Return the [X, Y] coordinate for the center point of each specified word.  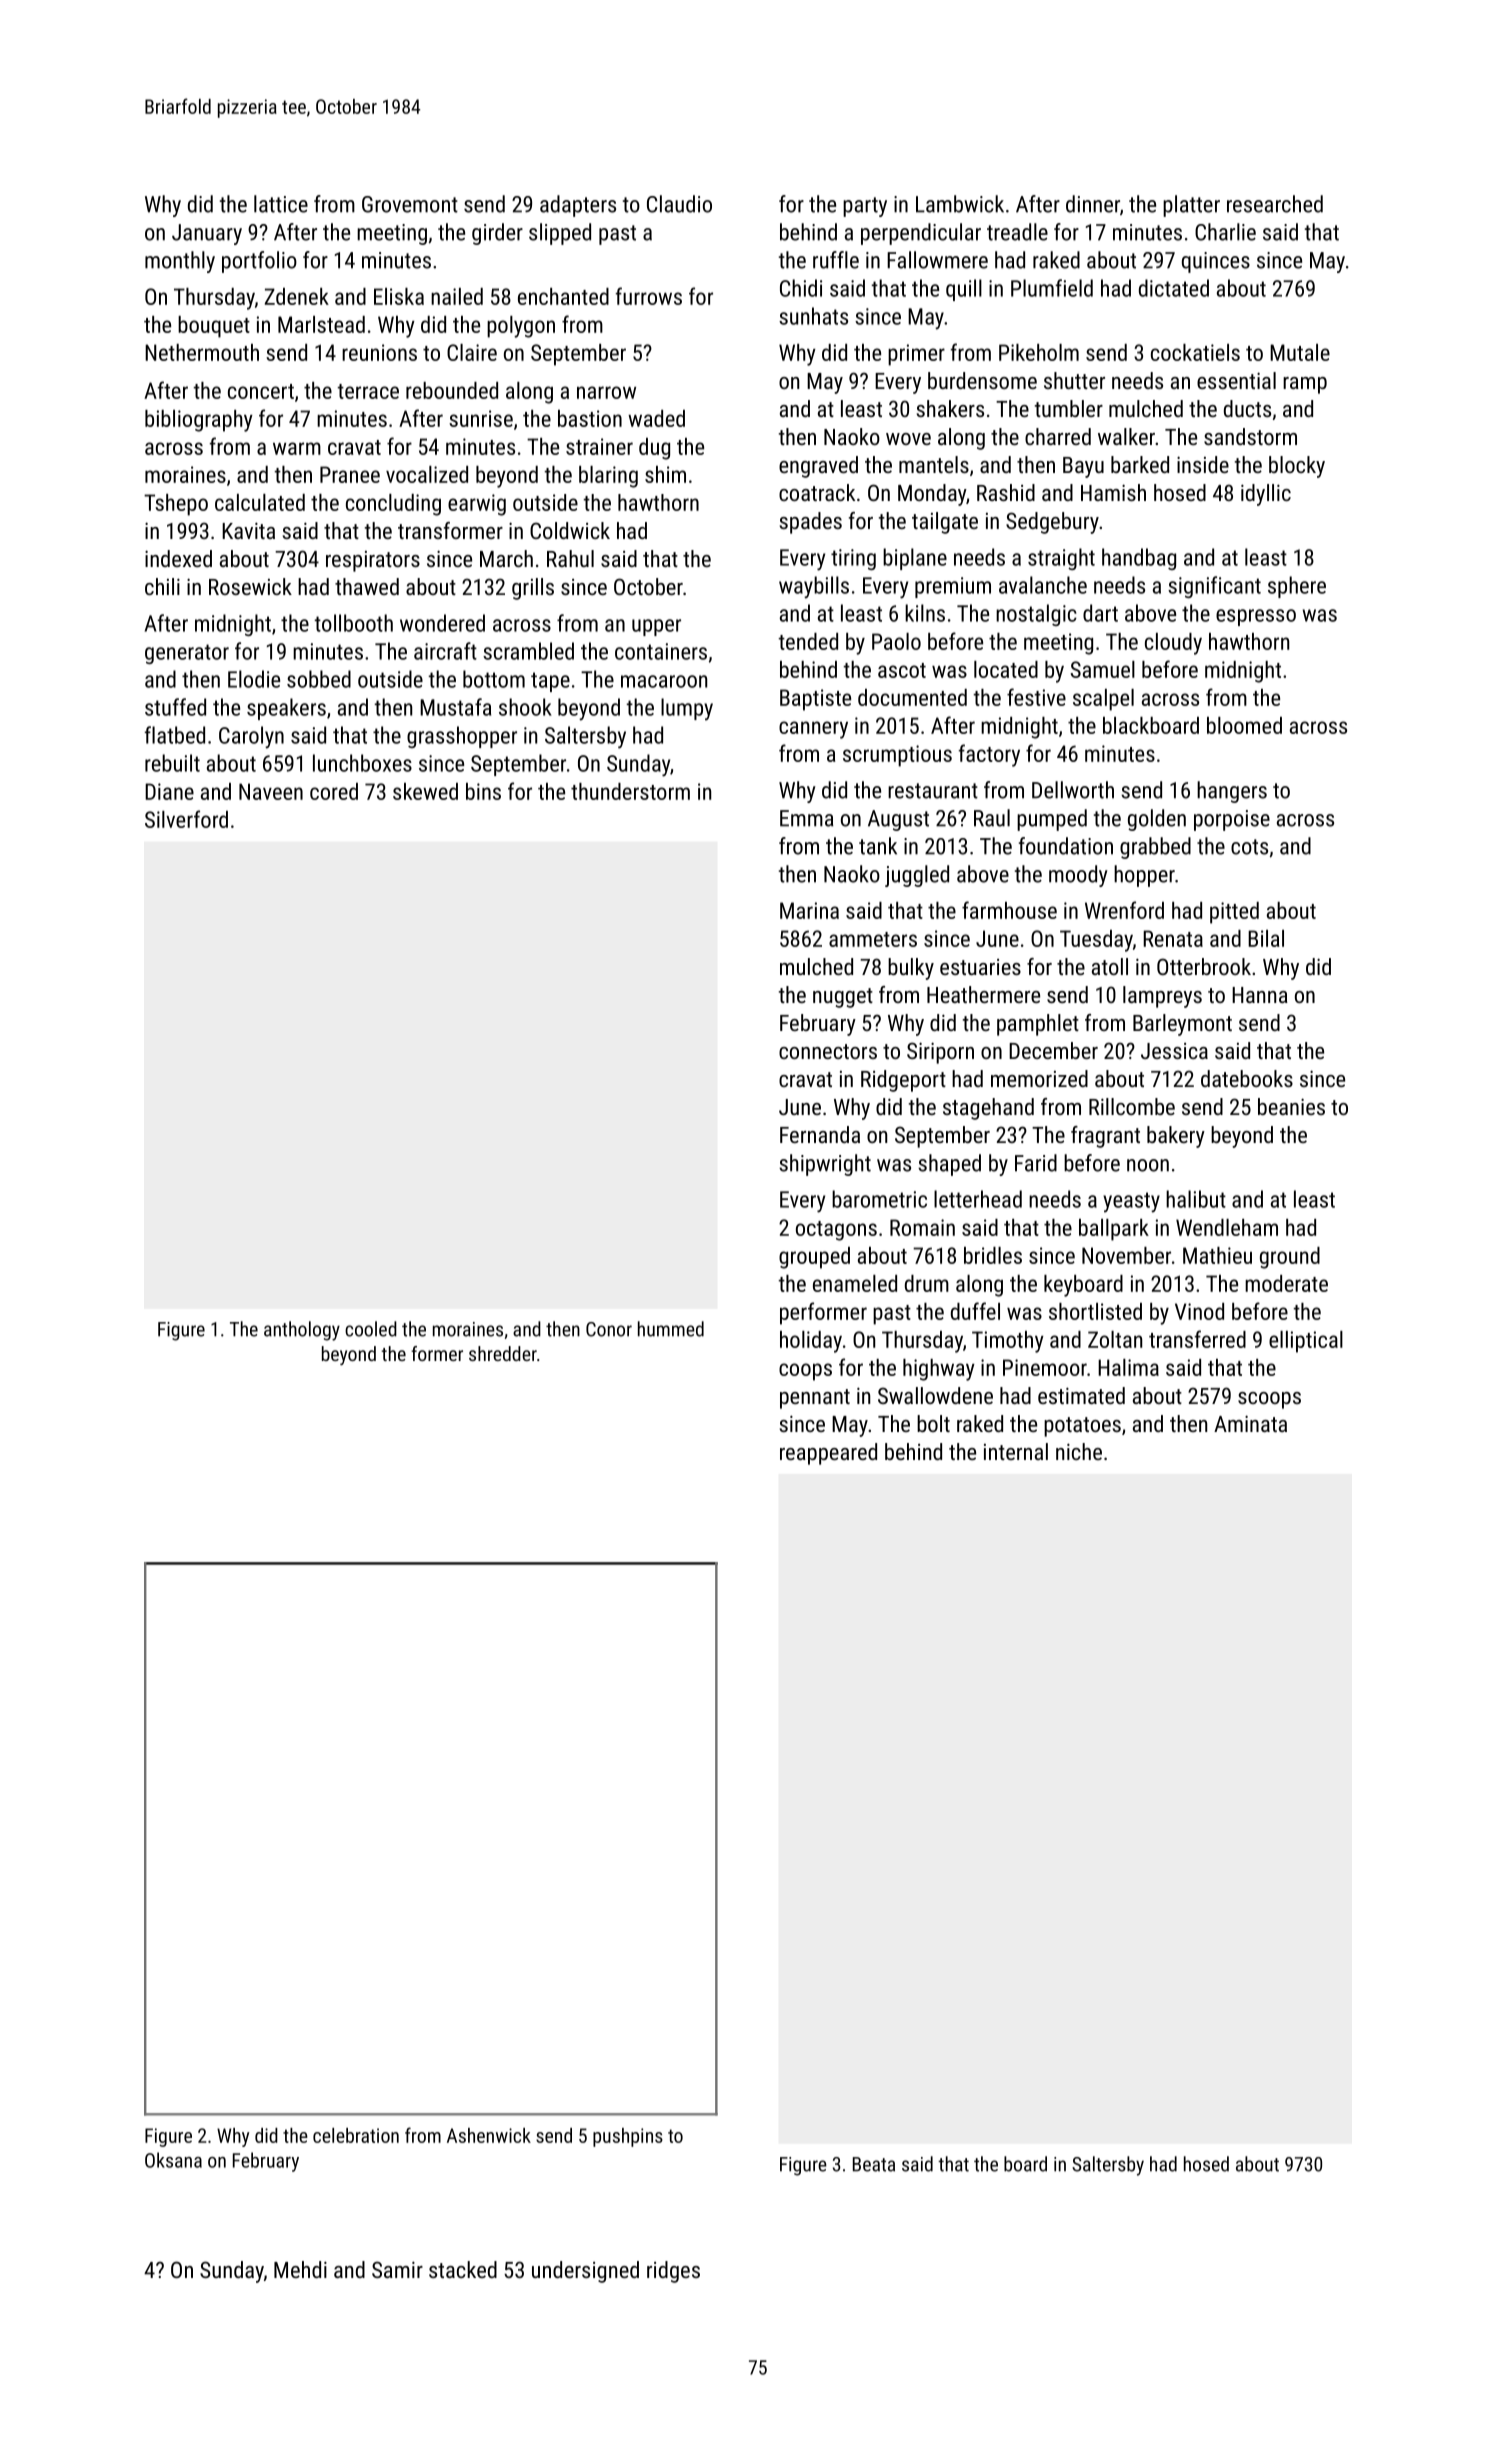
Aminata [1250, 1423]
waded [656, 418]
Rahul [570, 558]
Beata [874, 2164]
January [207, 234]
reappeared [828, 1454]
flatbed [175, 735]
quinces [1216, 262]
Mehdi [300, 2269]
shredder [503, 1353]
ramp [1305, 385]
